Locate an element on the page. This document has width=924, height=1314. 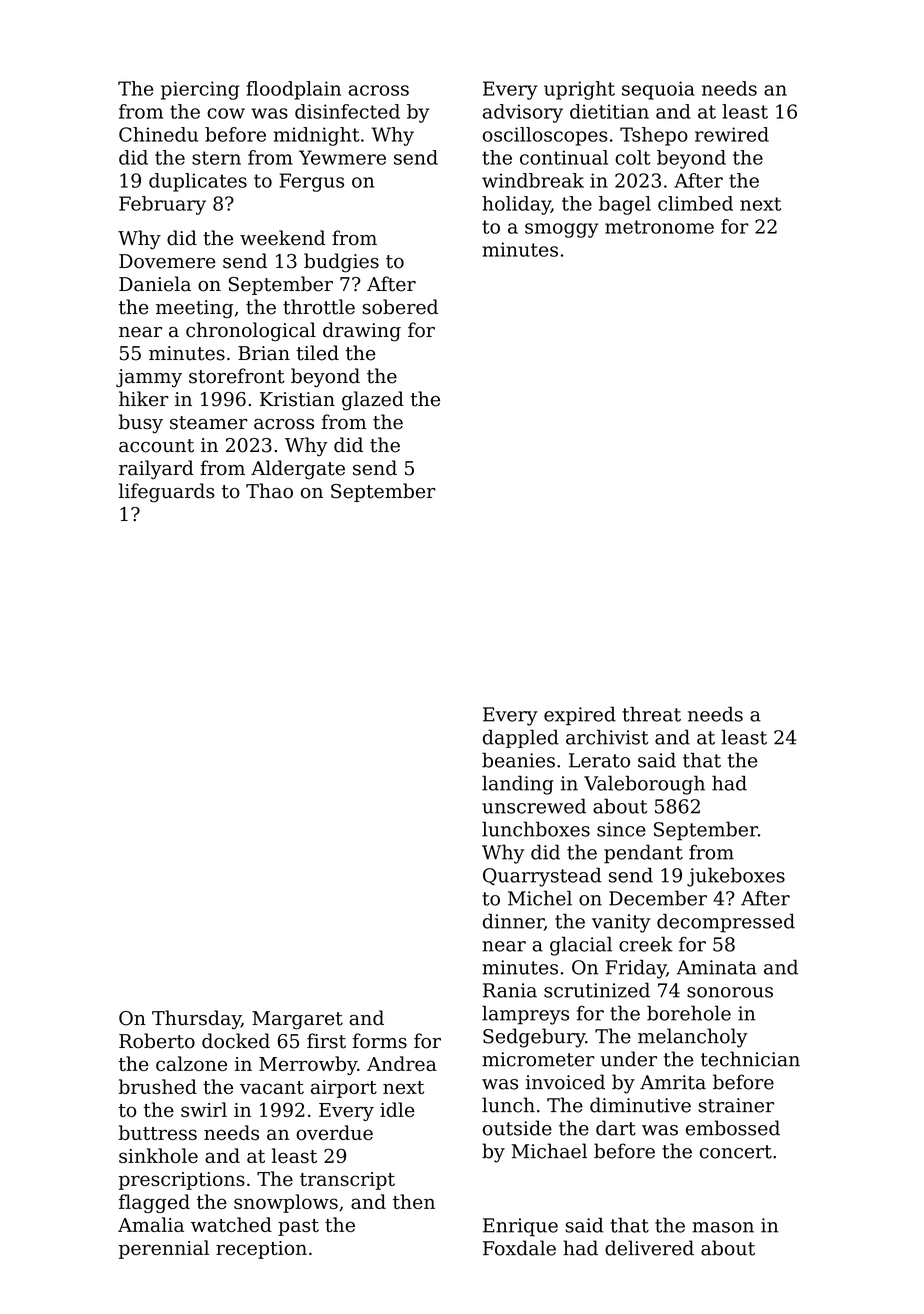
Kristian is located at coordinates (297, 399).
